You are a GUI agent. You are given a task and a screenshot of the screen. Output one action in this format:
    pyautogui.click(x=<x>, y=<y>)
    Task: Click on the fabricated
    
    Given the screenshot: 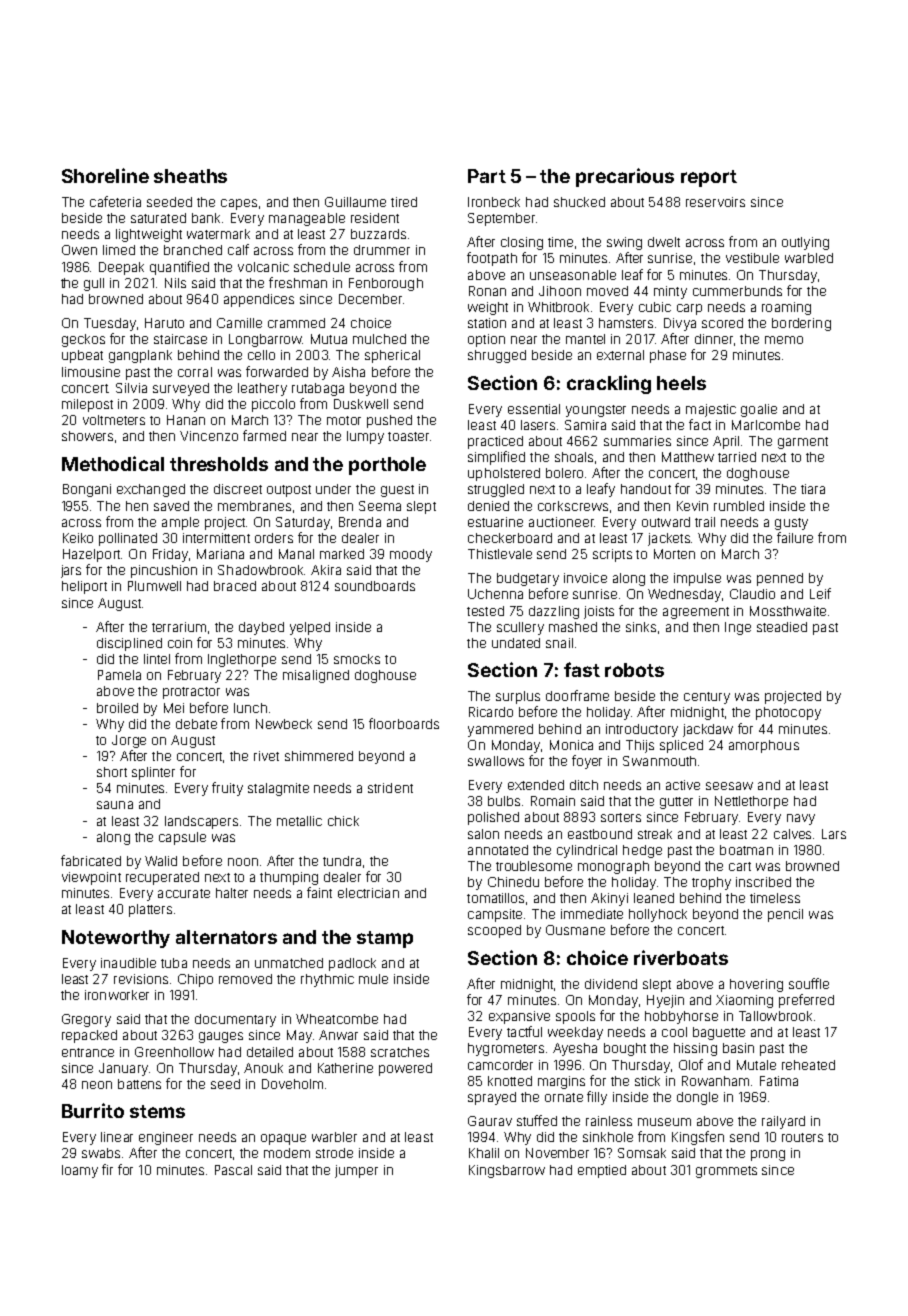 What is the action you would take?
    pyautogui.click(x=91, y=860)
